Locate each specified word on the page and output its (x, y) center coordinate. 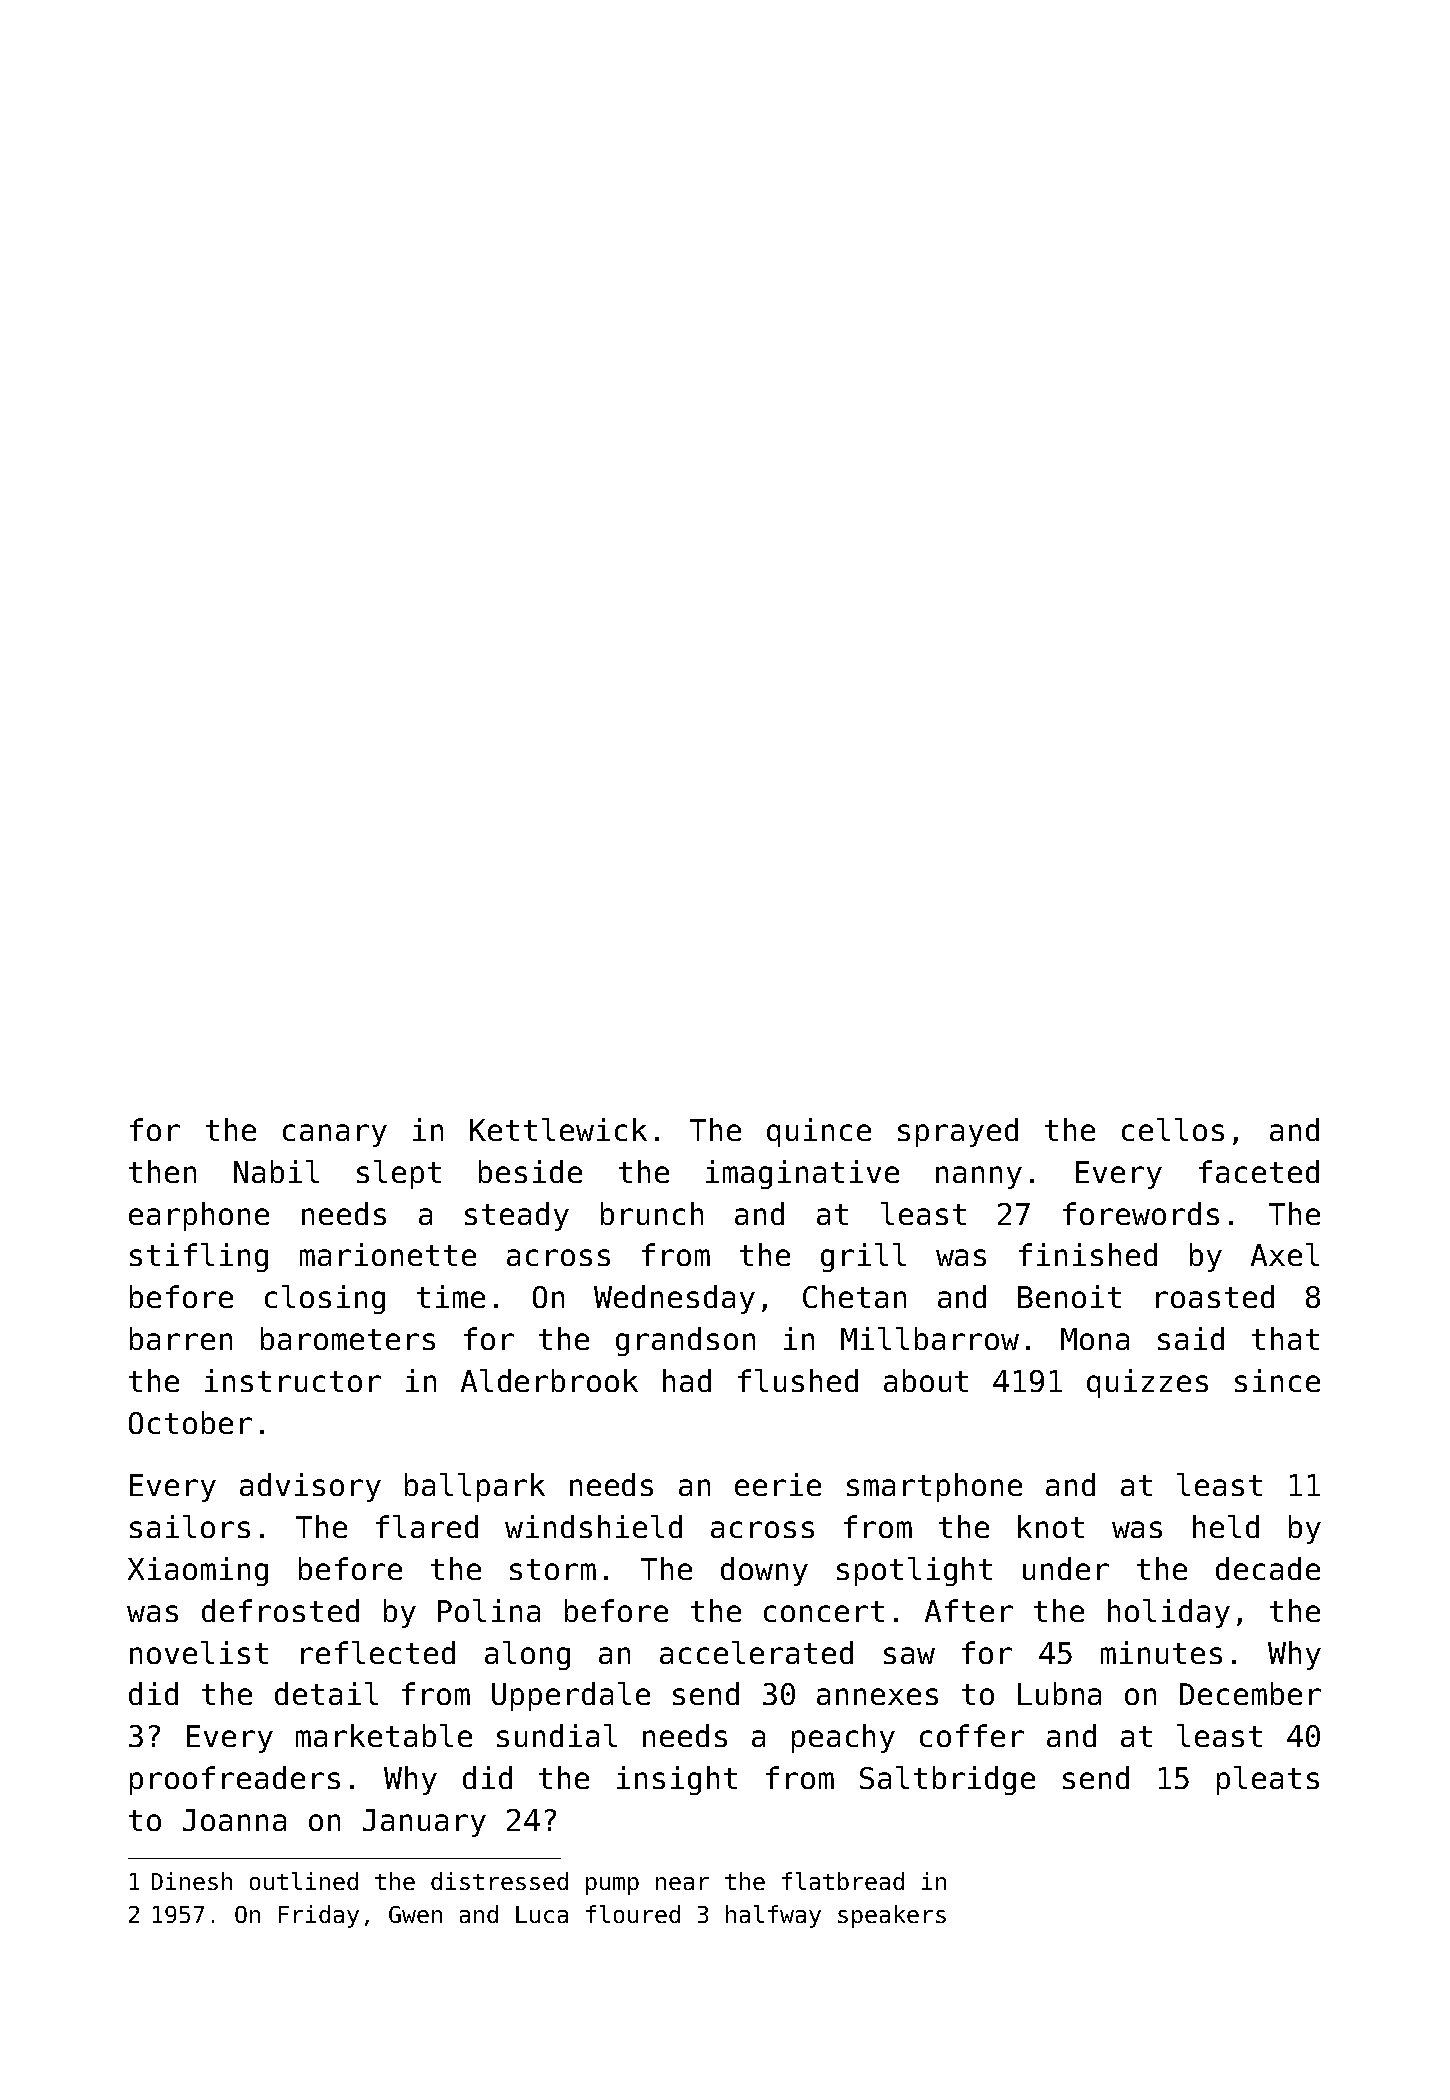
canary (335, 1135)
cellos (1173, 1129)
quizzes (1147, 1383)
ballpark (475, 1487)
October (190, 1422)
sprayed (958, 1132)
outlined (304, 1881)
